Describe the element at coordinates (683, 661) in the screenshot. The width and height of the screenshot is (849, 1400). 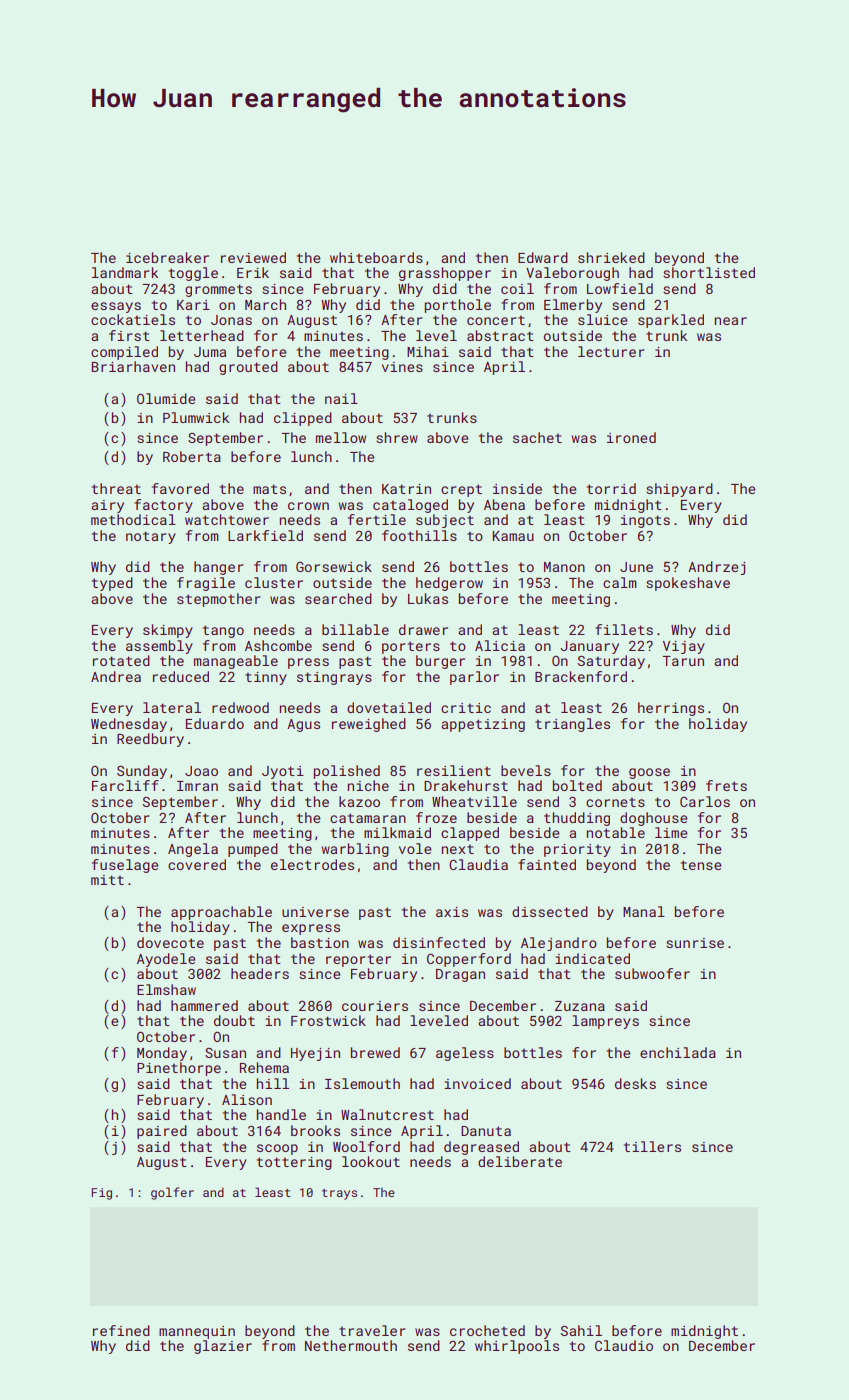
I see `Tarun` at that location.
